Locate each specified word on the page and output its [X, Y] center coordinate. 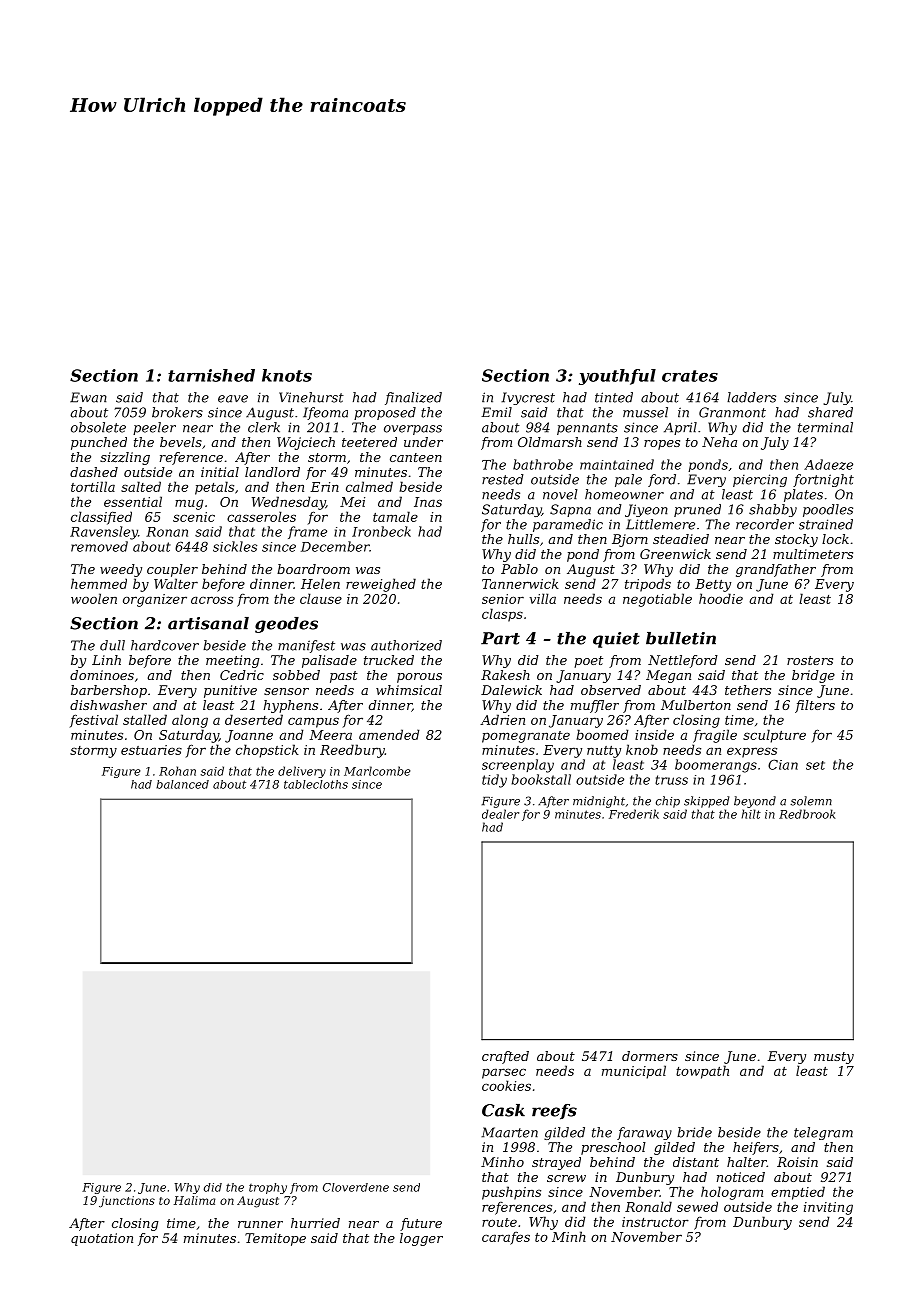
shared [830, 412]
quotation [102, 1239]
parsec [504, 1073]
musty [834, 1058]
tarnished [211, 375]
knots [287, 375]
